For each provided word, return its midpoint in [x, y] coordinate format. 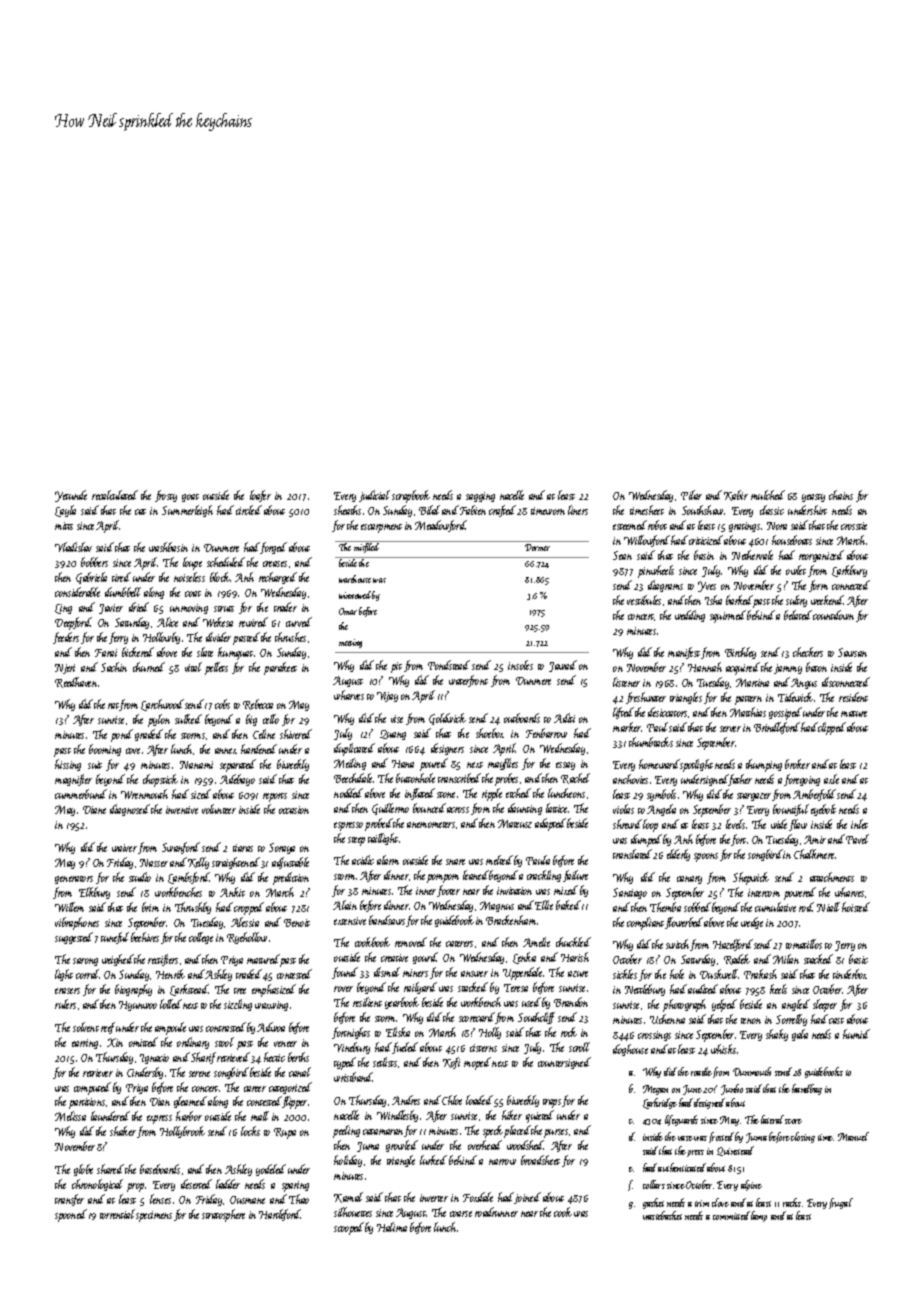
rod [806, 907]
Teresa [516, 988]
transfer [69, 1200]
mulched [768, 495]
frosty [166, 496]
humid [856, 1034]
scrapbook [411, 496]
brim [150, 907]
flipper [294, 1102]
